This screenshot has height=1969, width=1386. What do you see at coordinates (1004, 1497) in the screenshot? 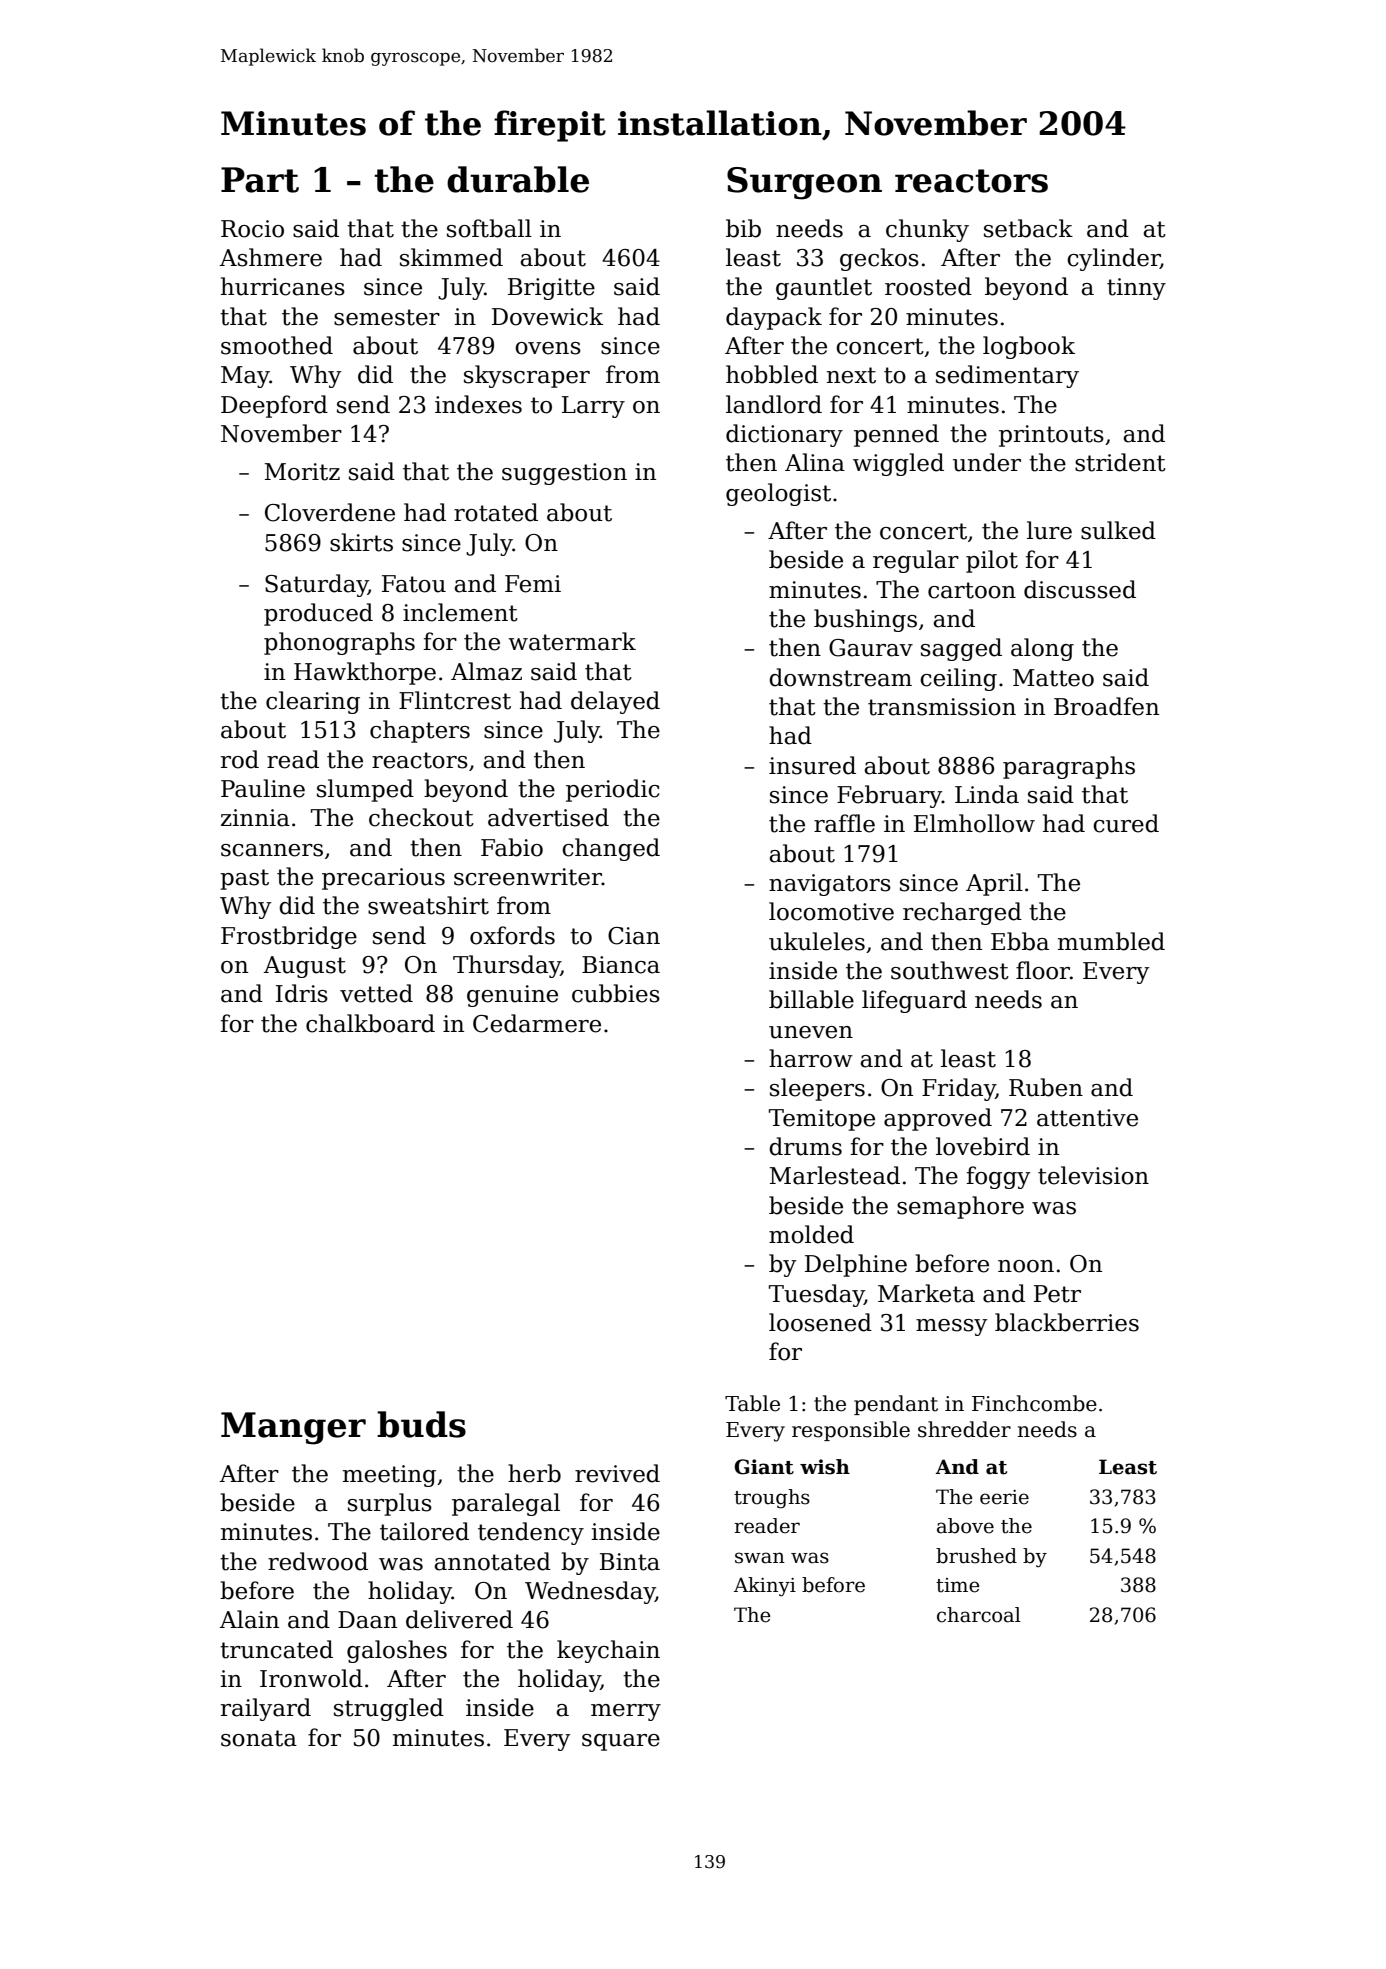
I see `eerie` at bounding box center [1004, 1497].
